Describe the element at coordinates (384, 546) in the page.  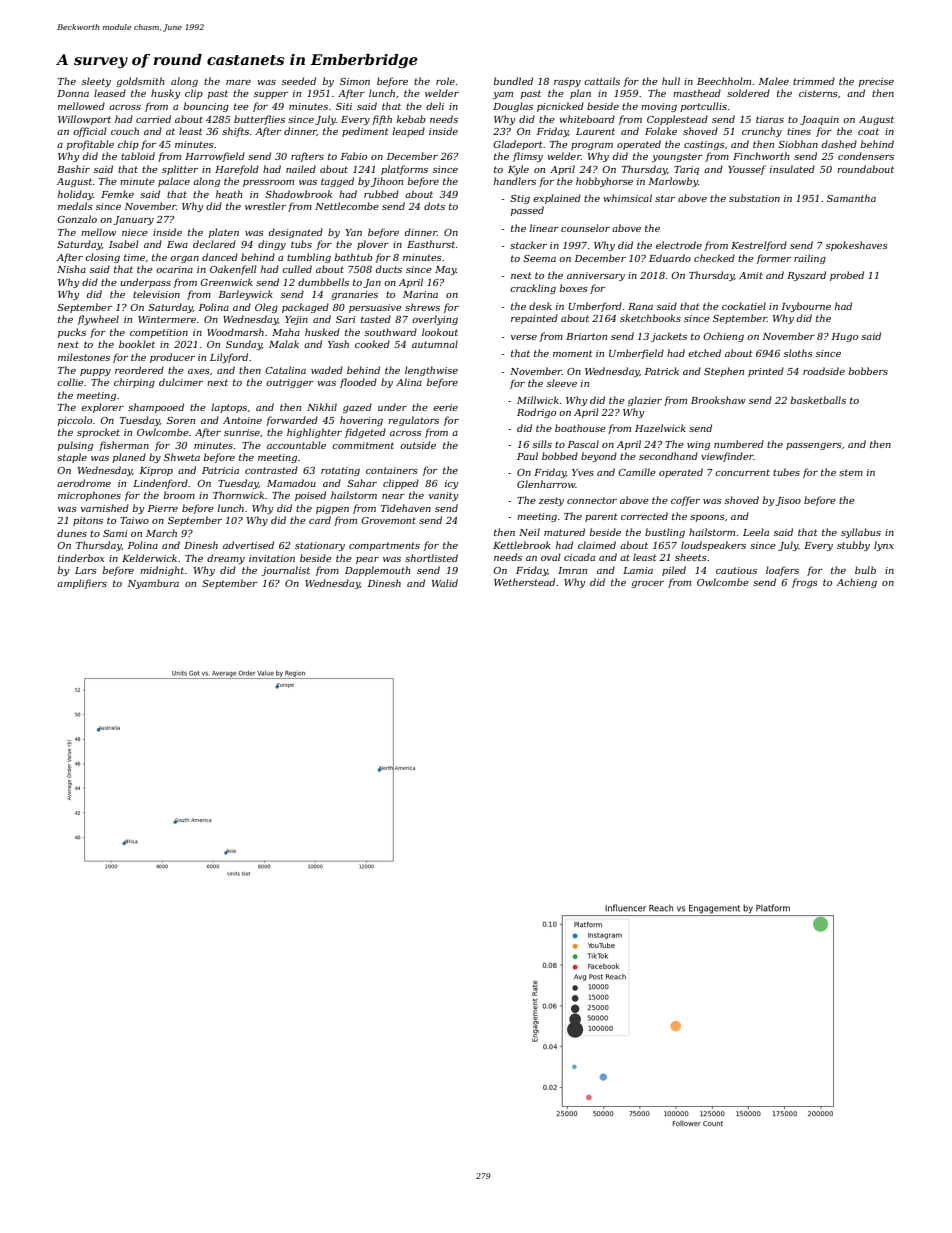
I see `compartments` at that location.
